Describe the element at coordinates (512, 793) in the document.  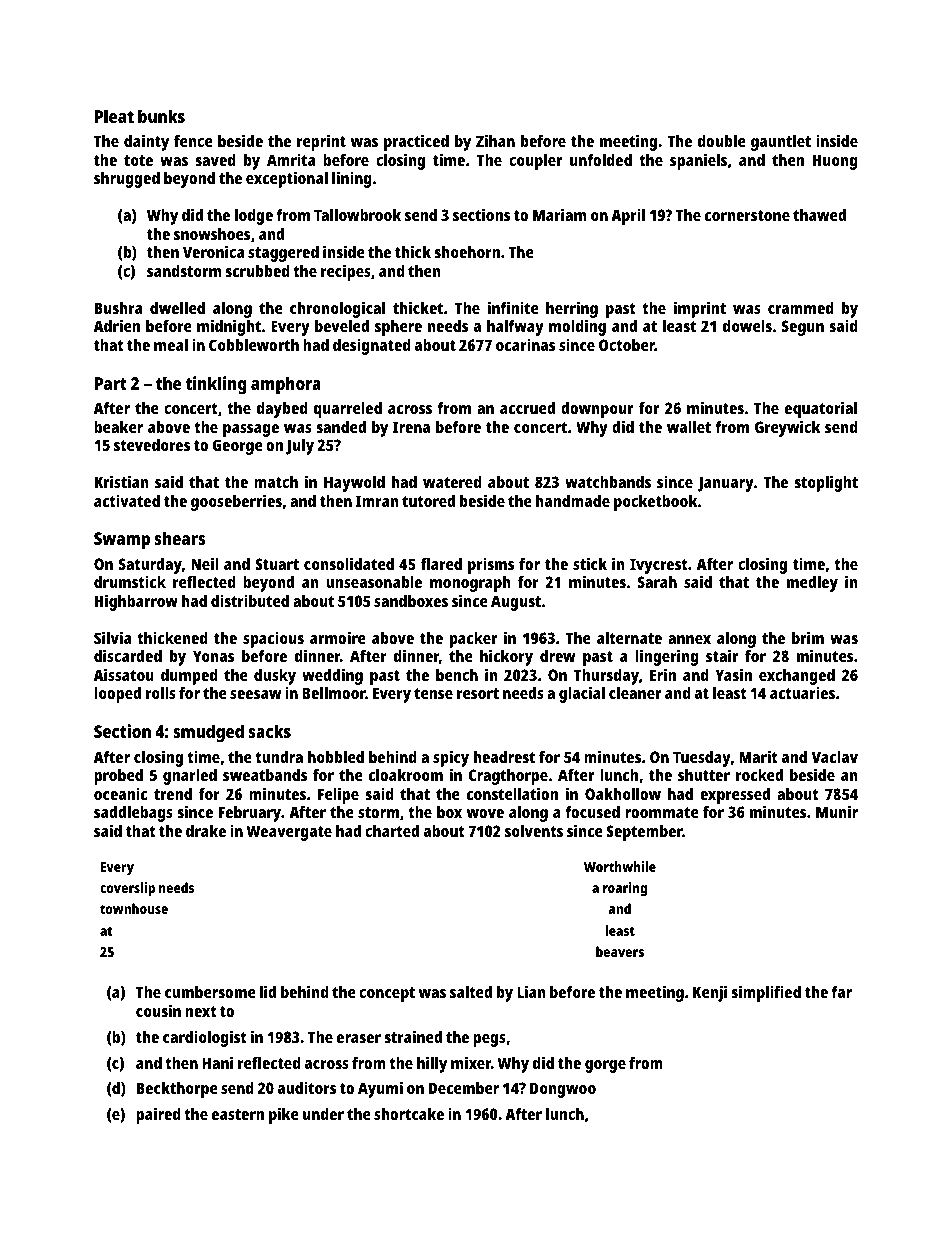
I see `constellation` at that location.
